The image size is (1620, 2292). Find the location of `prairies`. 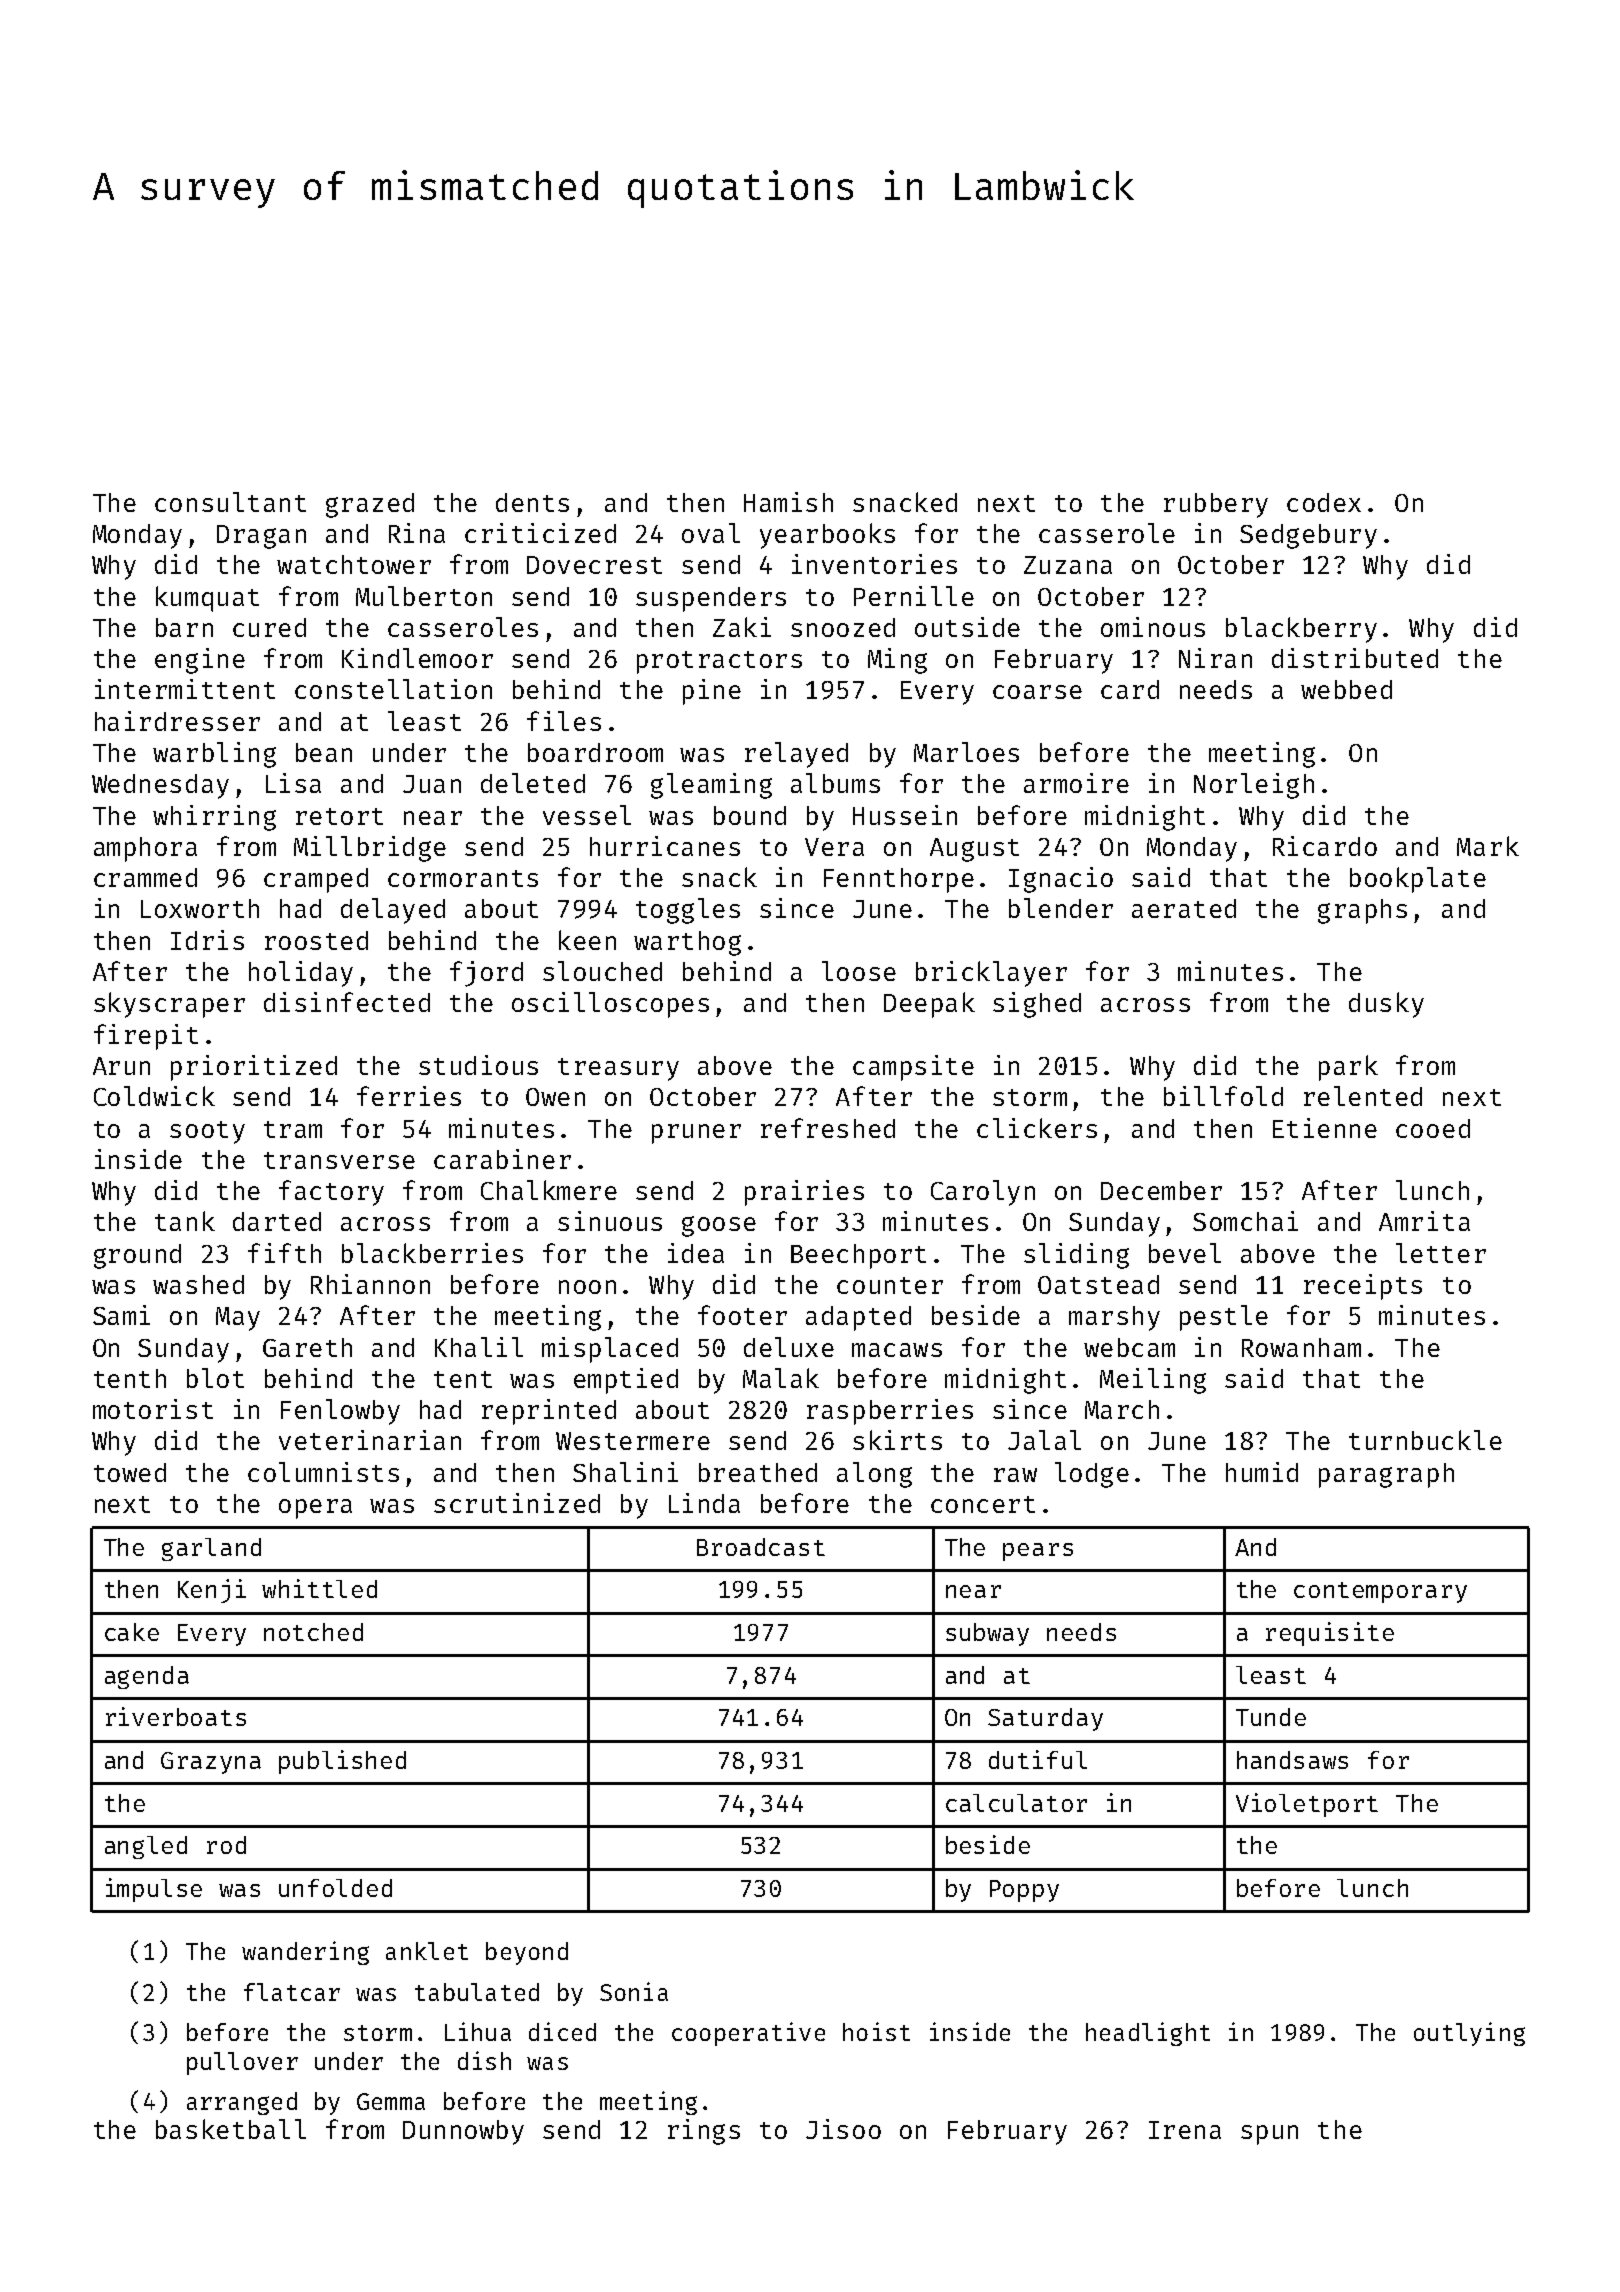

prairies is located at coordinates (804, 1193).
